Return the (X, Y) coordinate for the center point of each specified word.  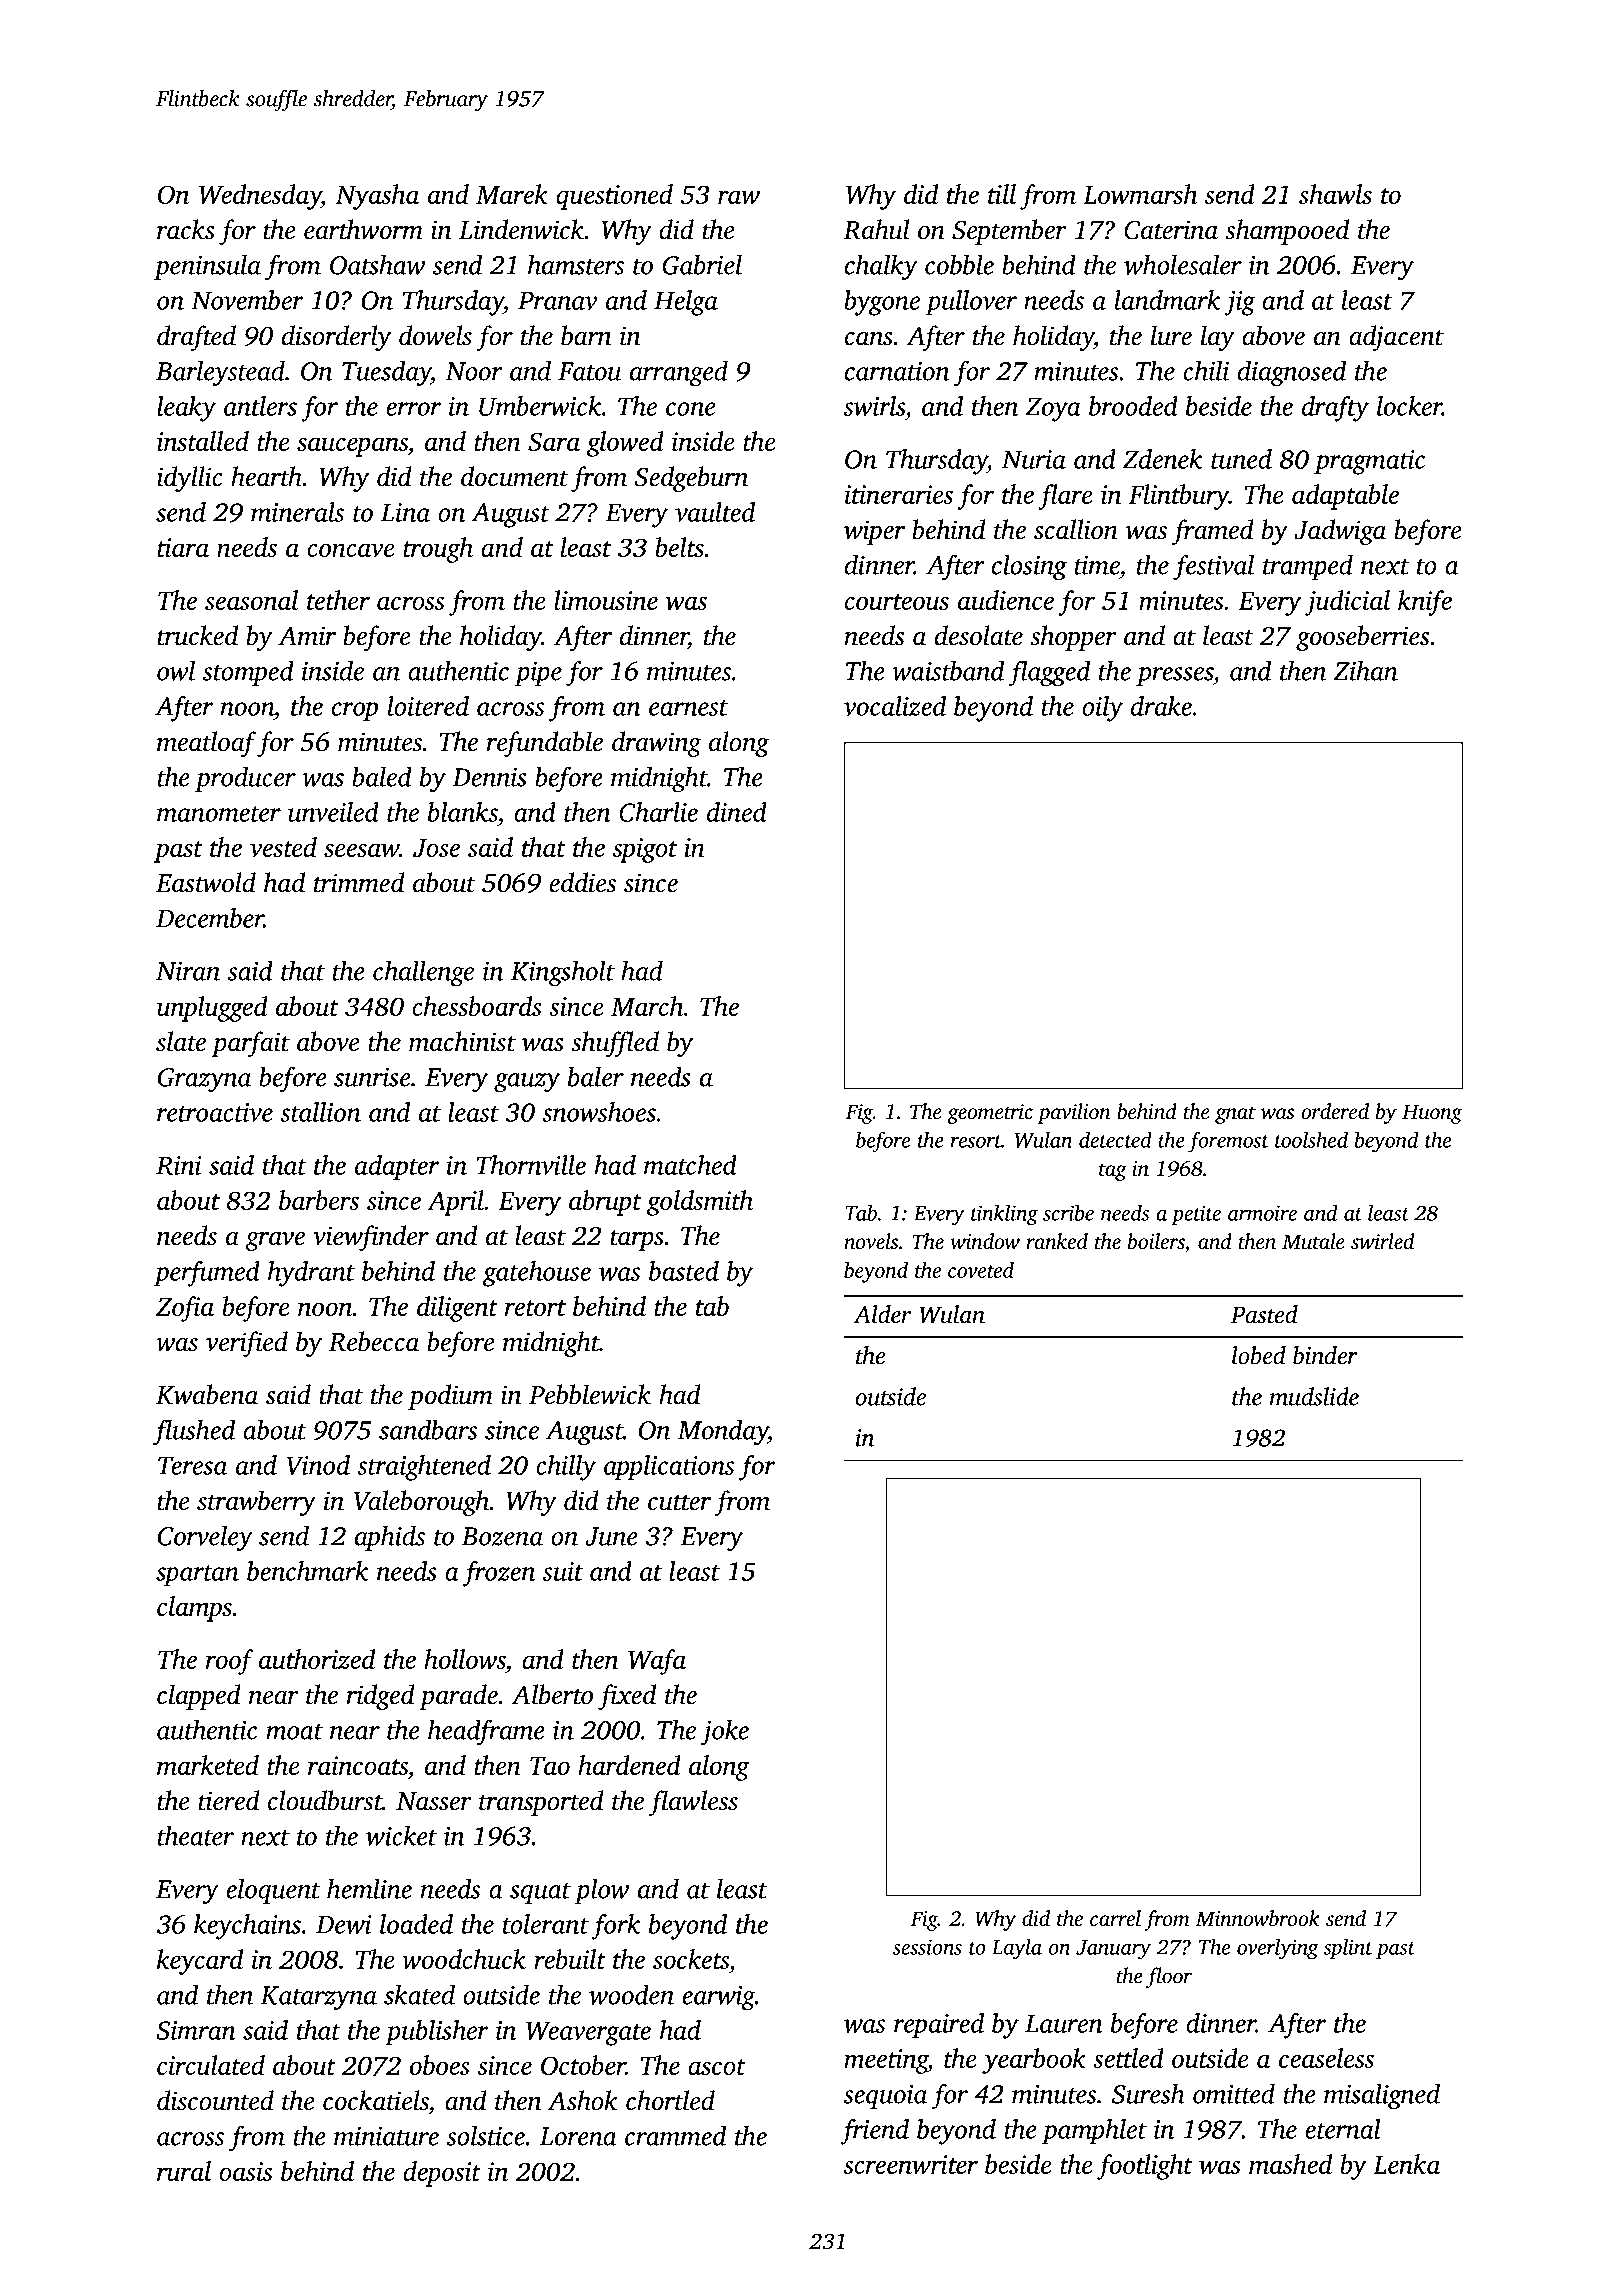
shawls (1335, 194)
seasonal (251, 600)
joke (725, 1732)
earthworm (363, 229)
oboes (440, 2065)
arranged (679, 373)
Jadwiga (1340, 532)
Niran (188, 971)
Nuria (1034, 459)
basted (684, 1271)
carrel (1115, 1918)
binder (1325, 1355)
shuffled (615, 1044)
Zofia (185, 1309)
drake (1161, 706)
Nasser (434, 1801)
